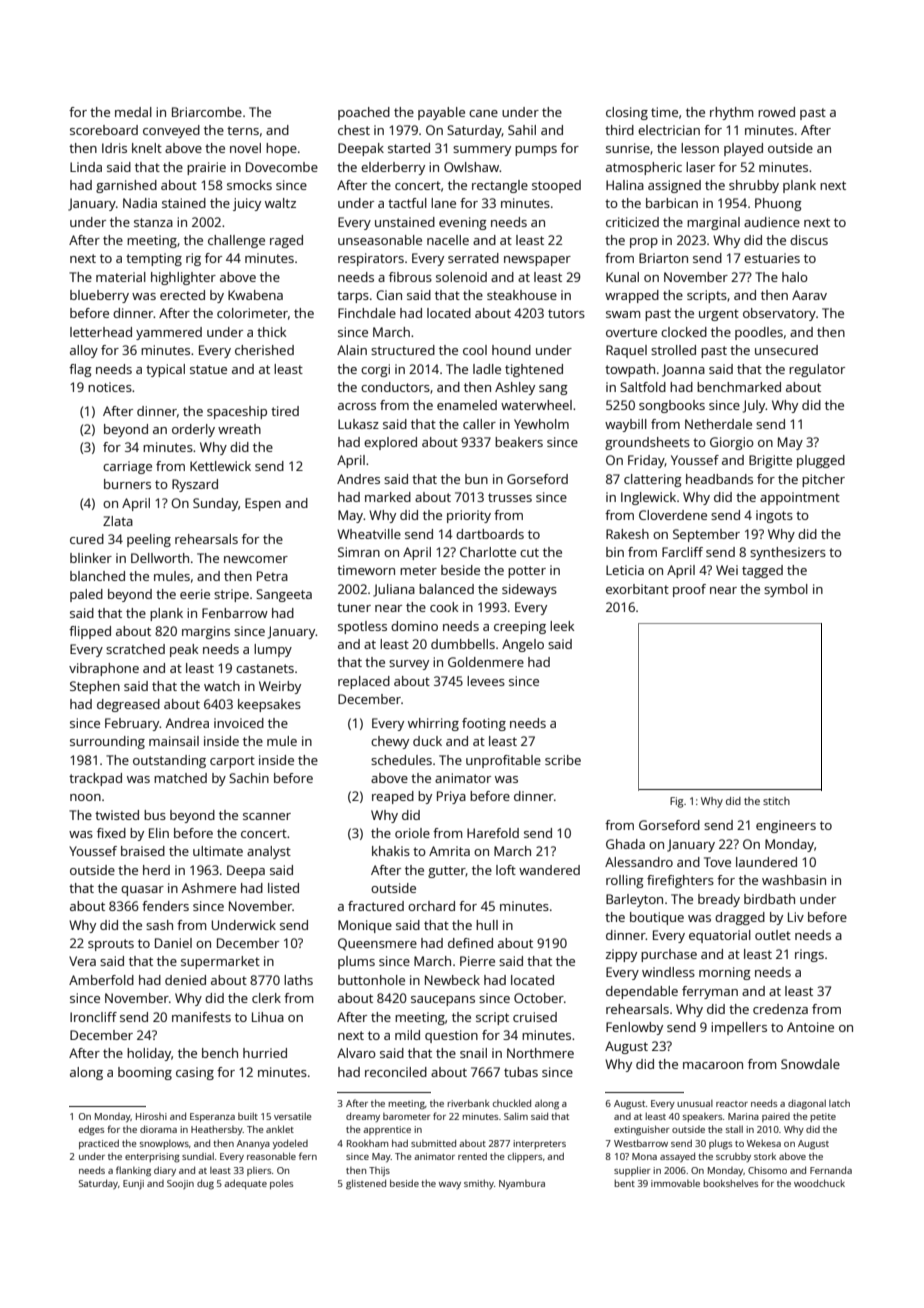  What do you see at coordinates (563, 760) in the screenshot?
I see `scribe` at bounding box center [563, 760].
